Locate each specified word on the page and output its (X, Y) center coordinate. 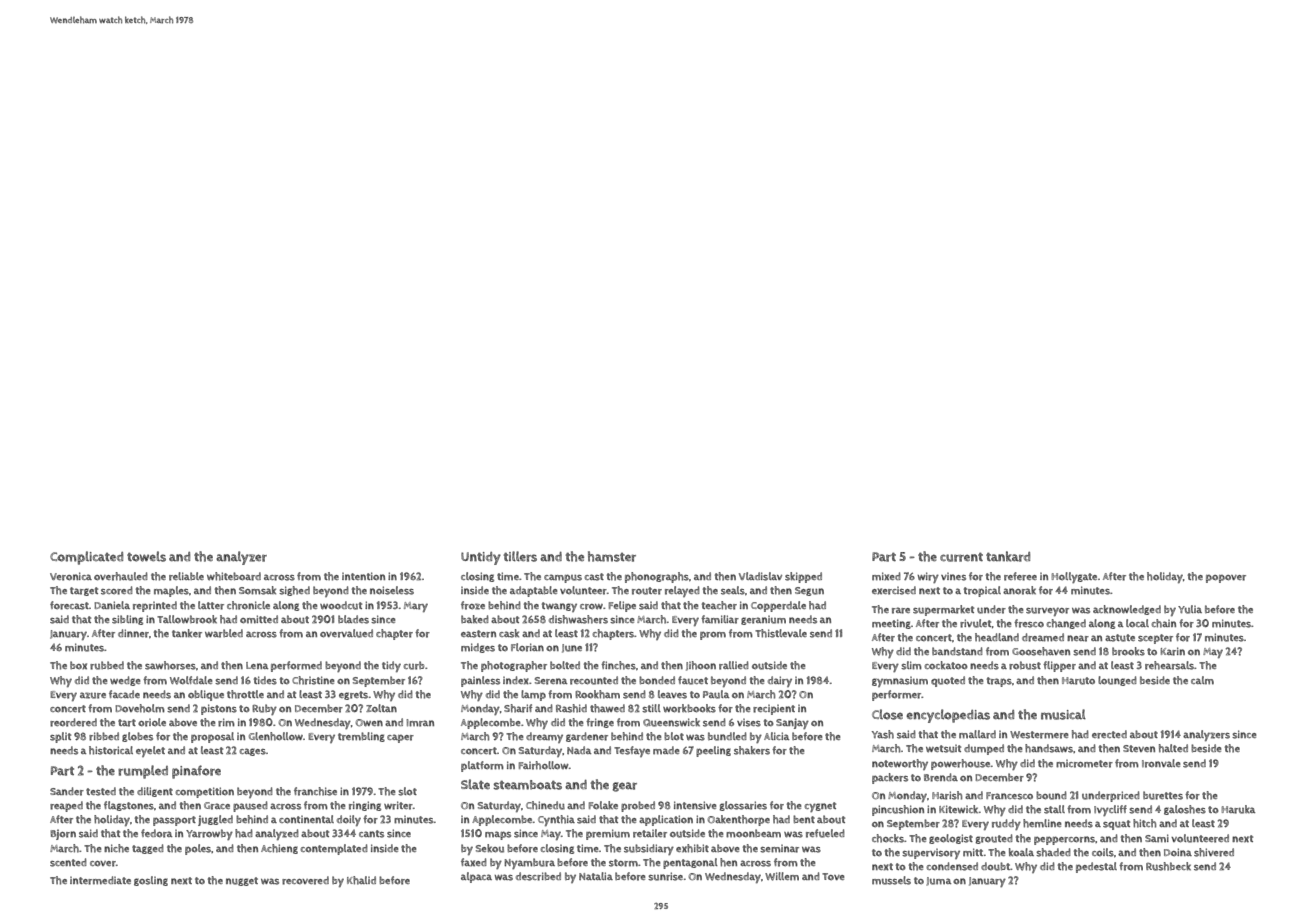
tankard (1008, 556)
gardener (587, 737)
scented (68, 862)
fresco (1029, 623)
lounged (1117, 681)
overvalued (346, 633)
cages (252, 752)
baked (475, 619)
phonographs (657, 577)
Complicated (86, 558)
